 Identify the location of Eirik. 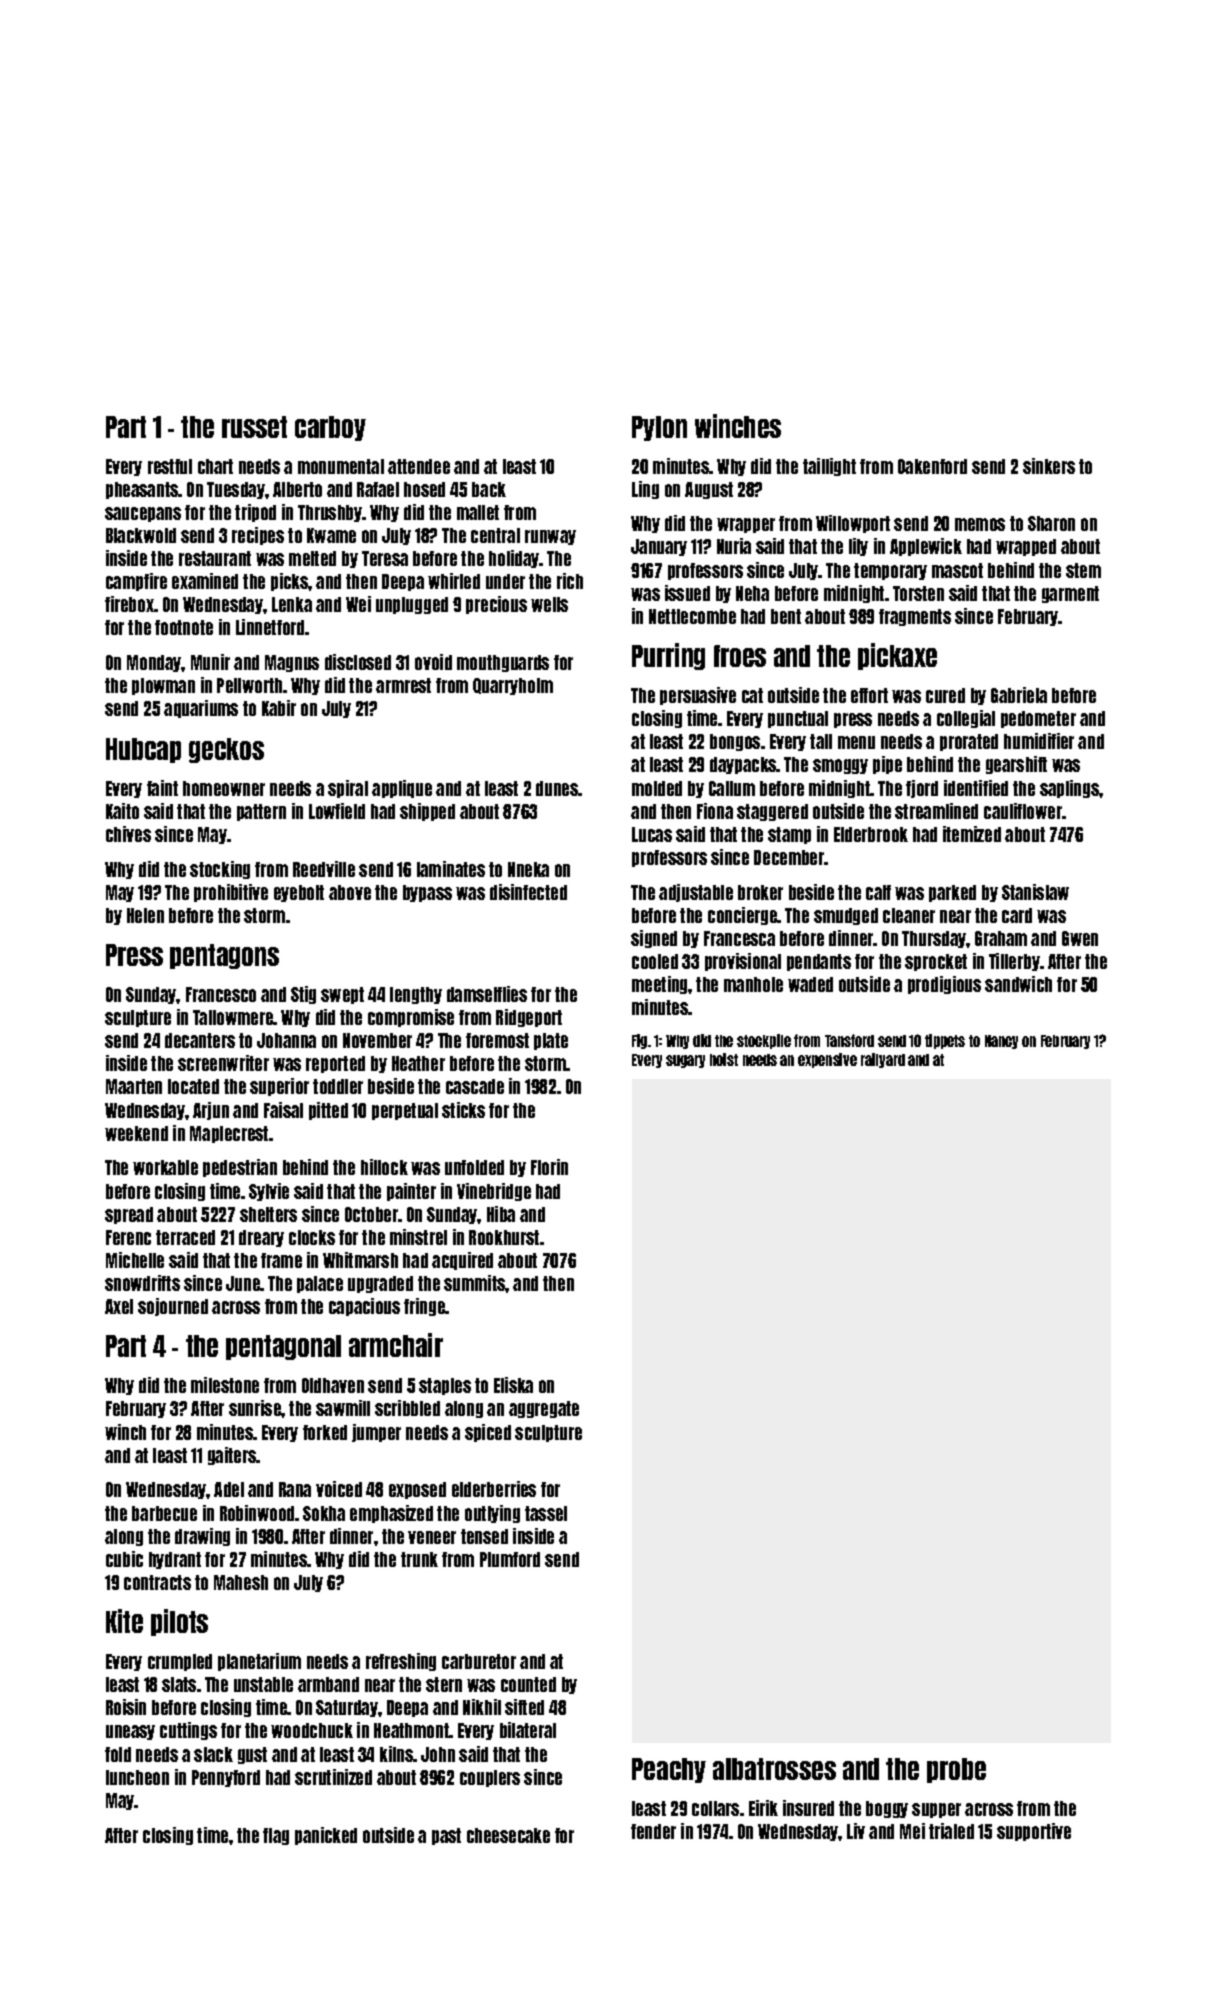
(763, 1808).
